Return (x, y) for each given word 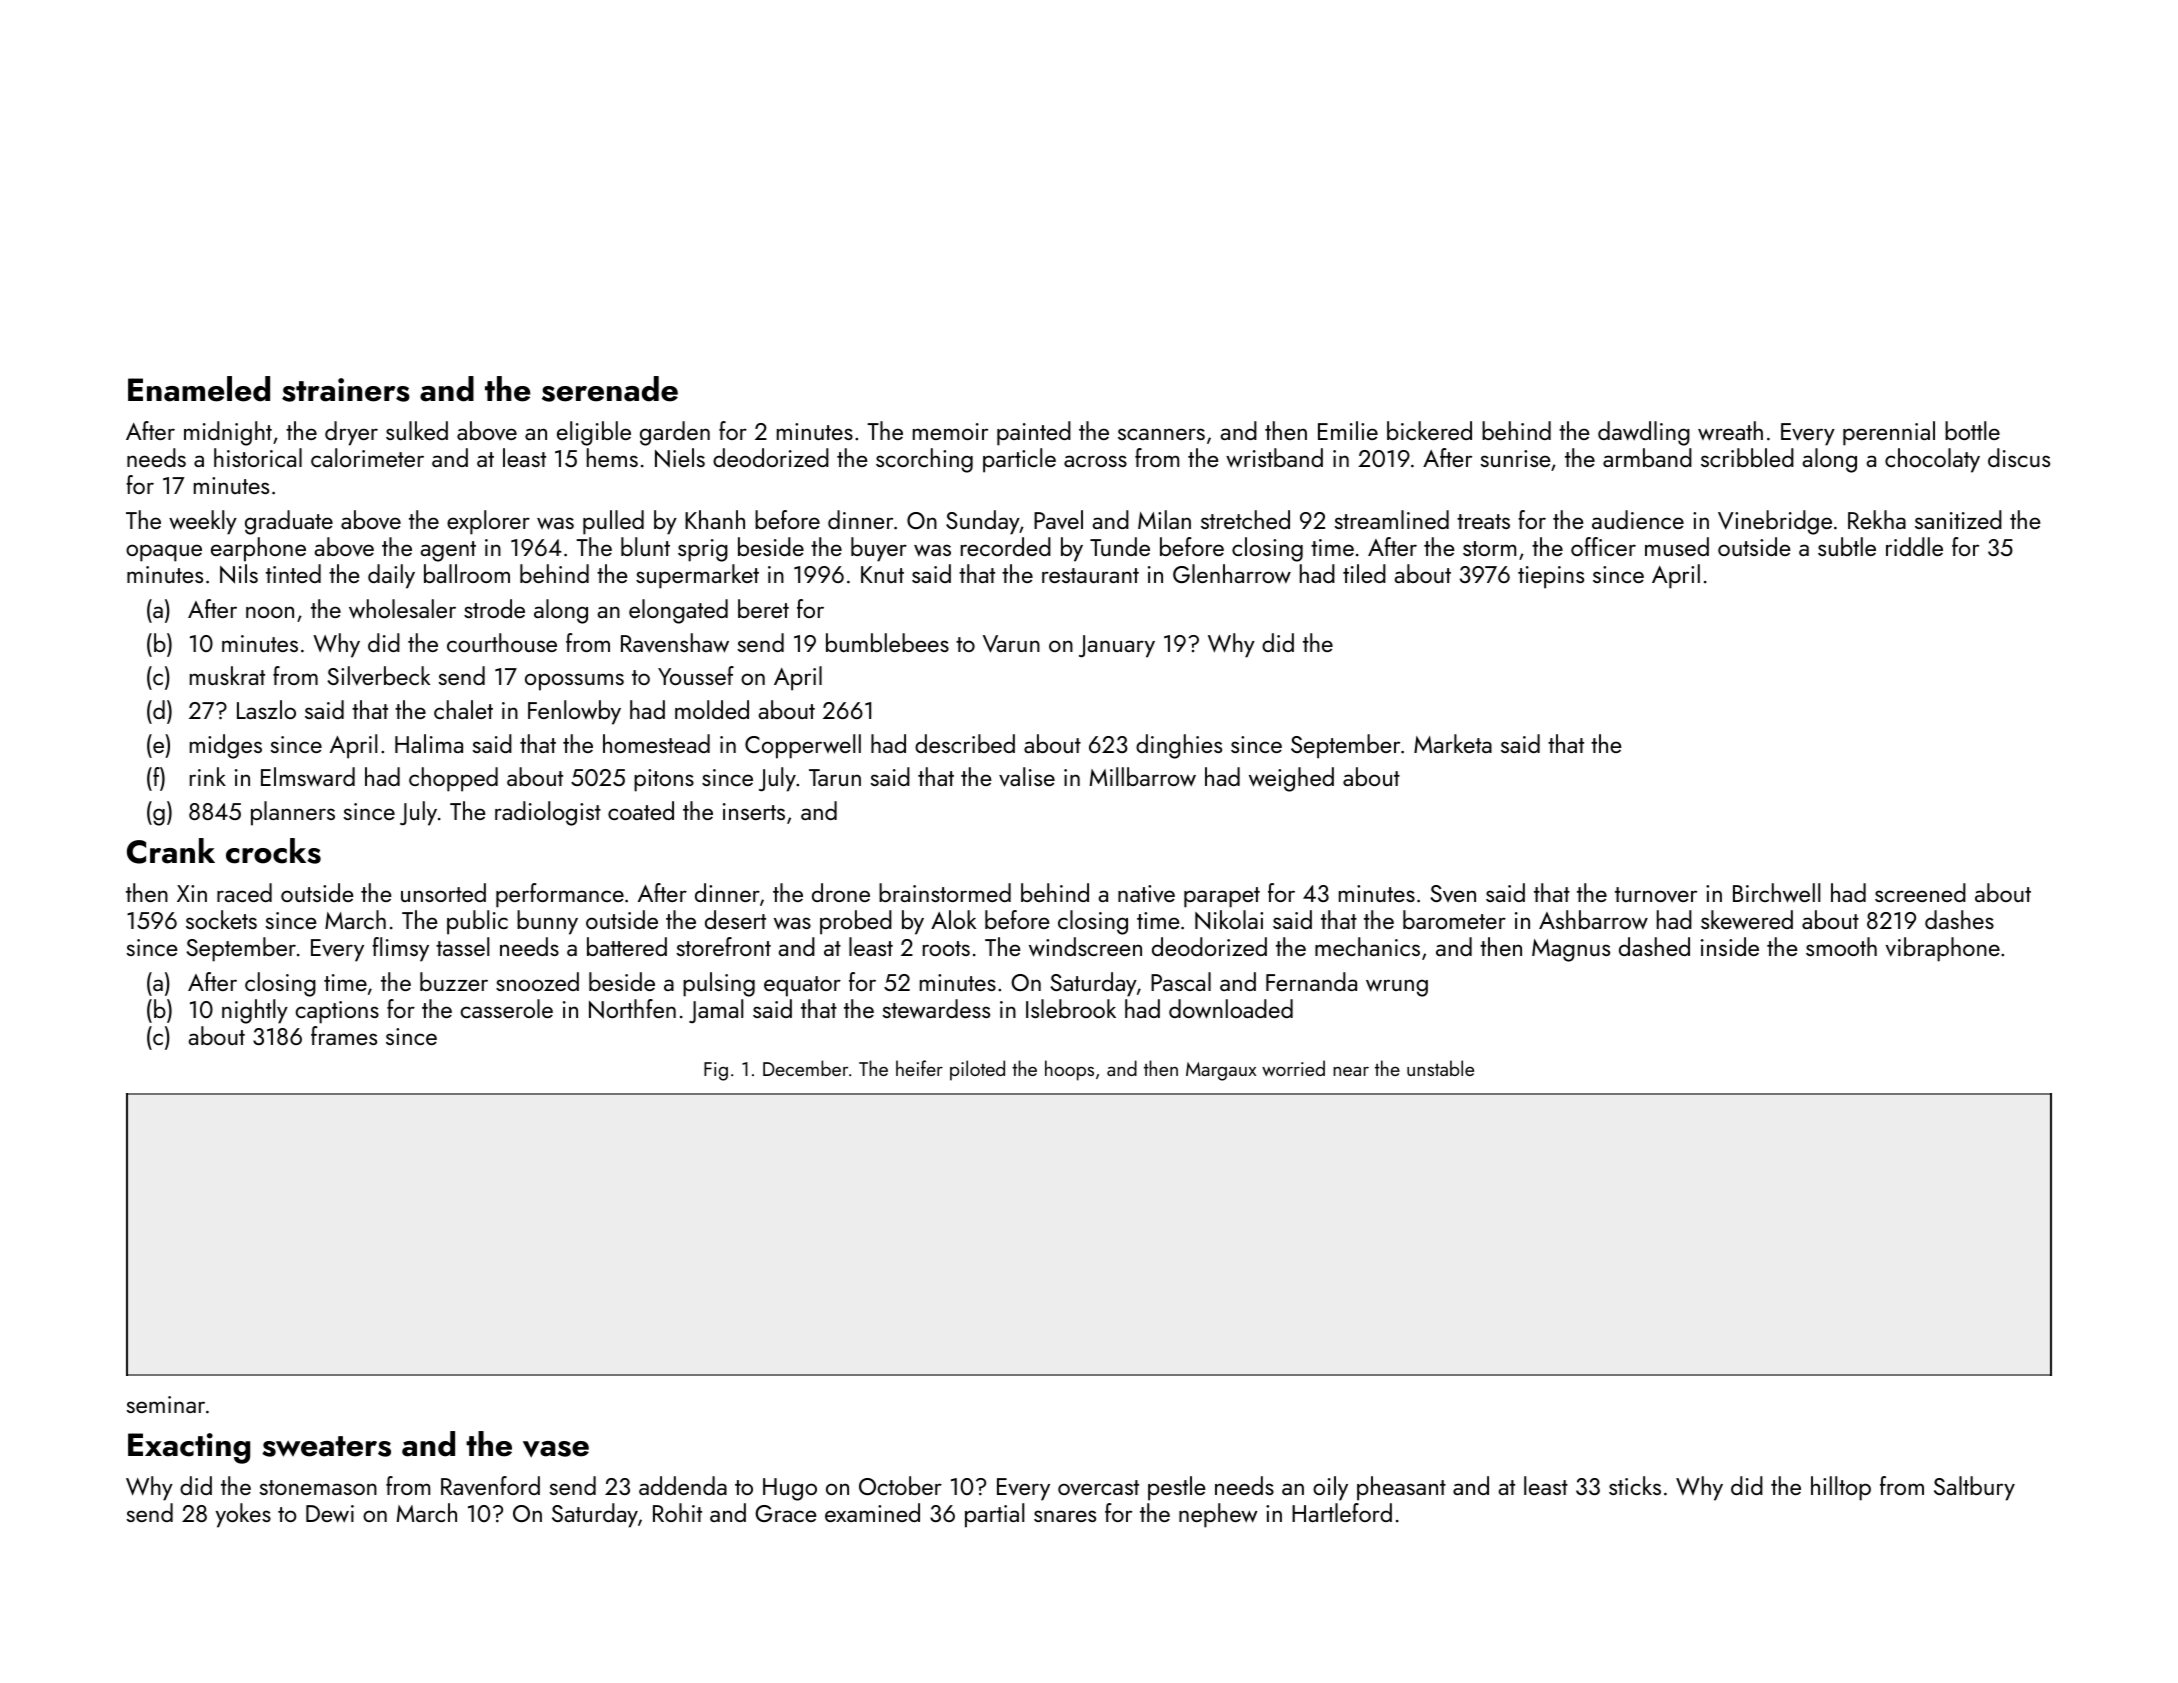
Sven (1453, 893)
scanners (1161, 434)
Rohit (677, 1512)
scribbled (1747, 457)
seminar (166, 1404)
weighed (1291, 779)
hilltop (1841, 1488)
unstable (1440, 1068)
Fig (716, 1071)
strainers (346, 390)
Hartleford (1342, 1512)
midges (226, 746)
